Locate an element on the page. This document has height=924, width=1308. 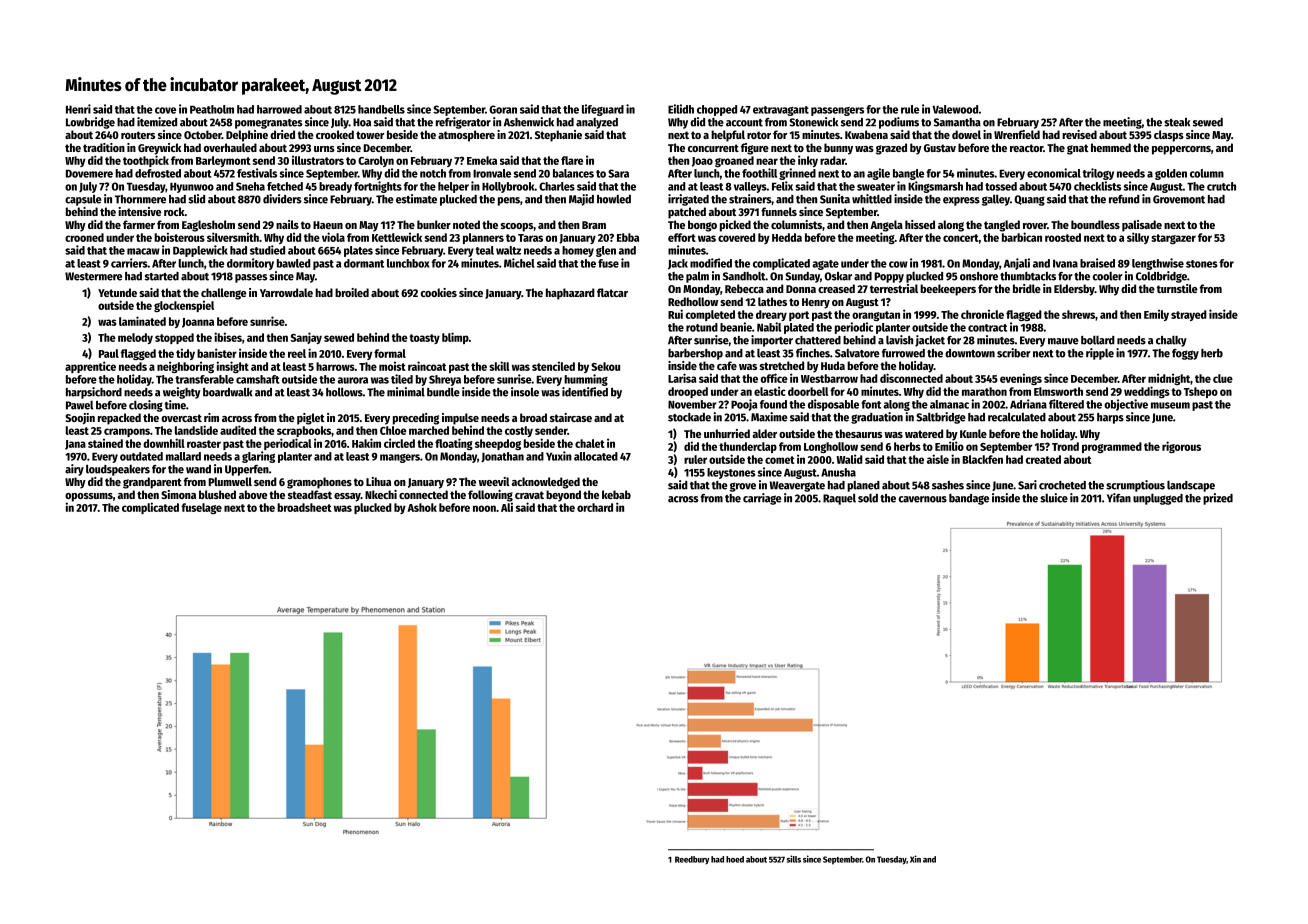
sills is located at coordinates (794, 859).
